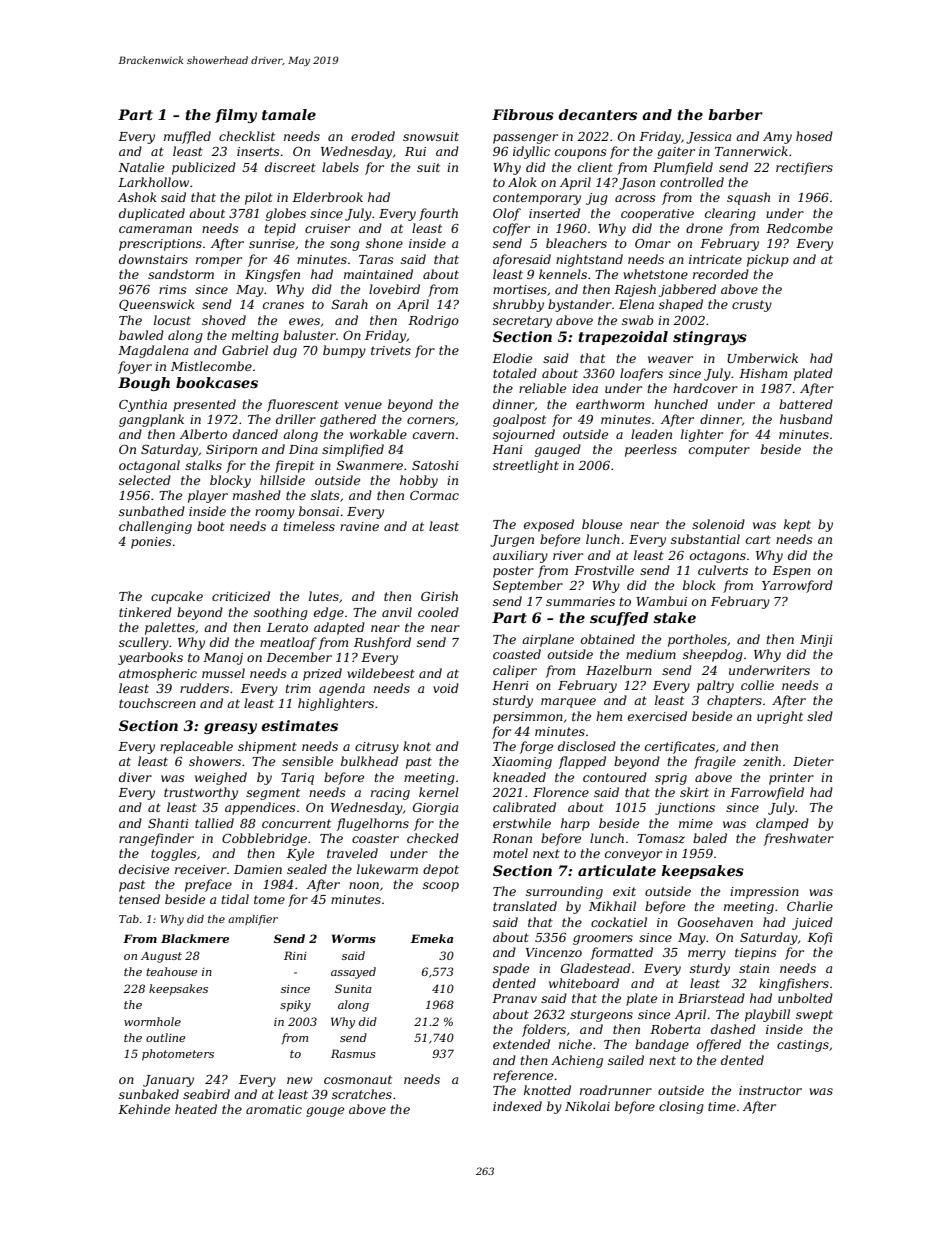 Image resolution: width=952 pixels, height=1233 pixels. Describe the element at coordinates (431, 420) in the screenshot. I see `corners` at that location.
